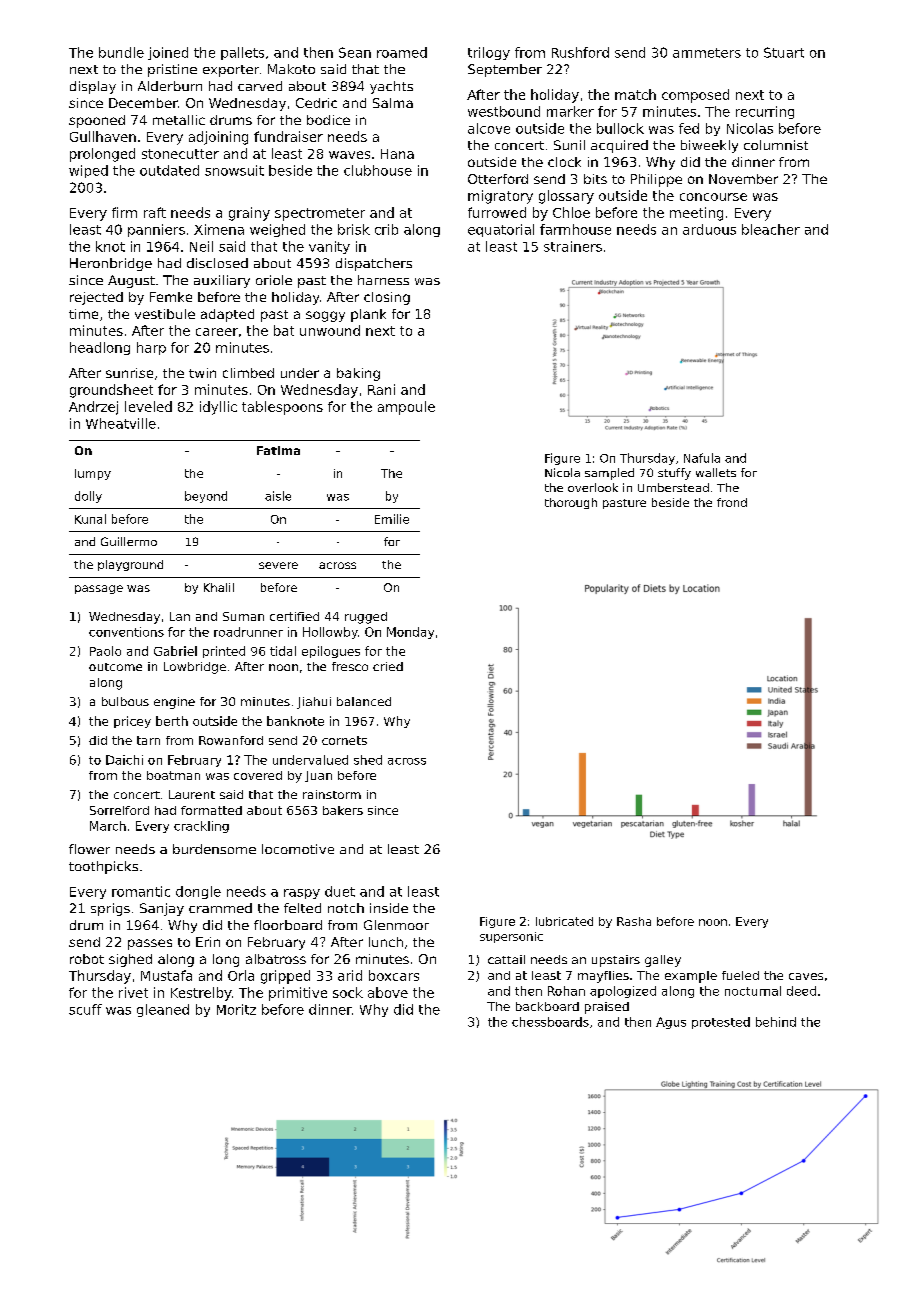  What do you see at coordinates (241, 975) in the screenshot?
I see `Orla` at bounding box center [241, 975].
